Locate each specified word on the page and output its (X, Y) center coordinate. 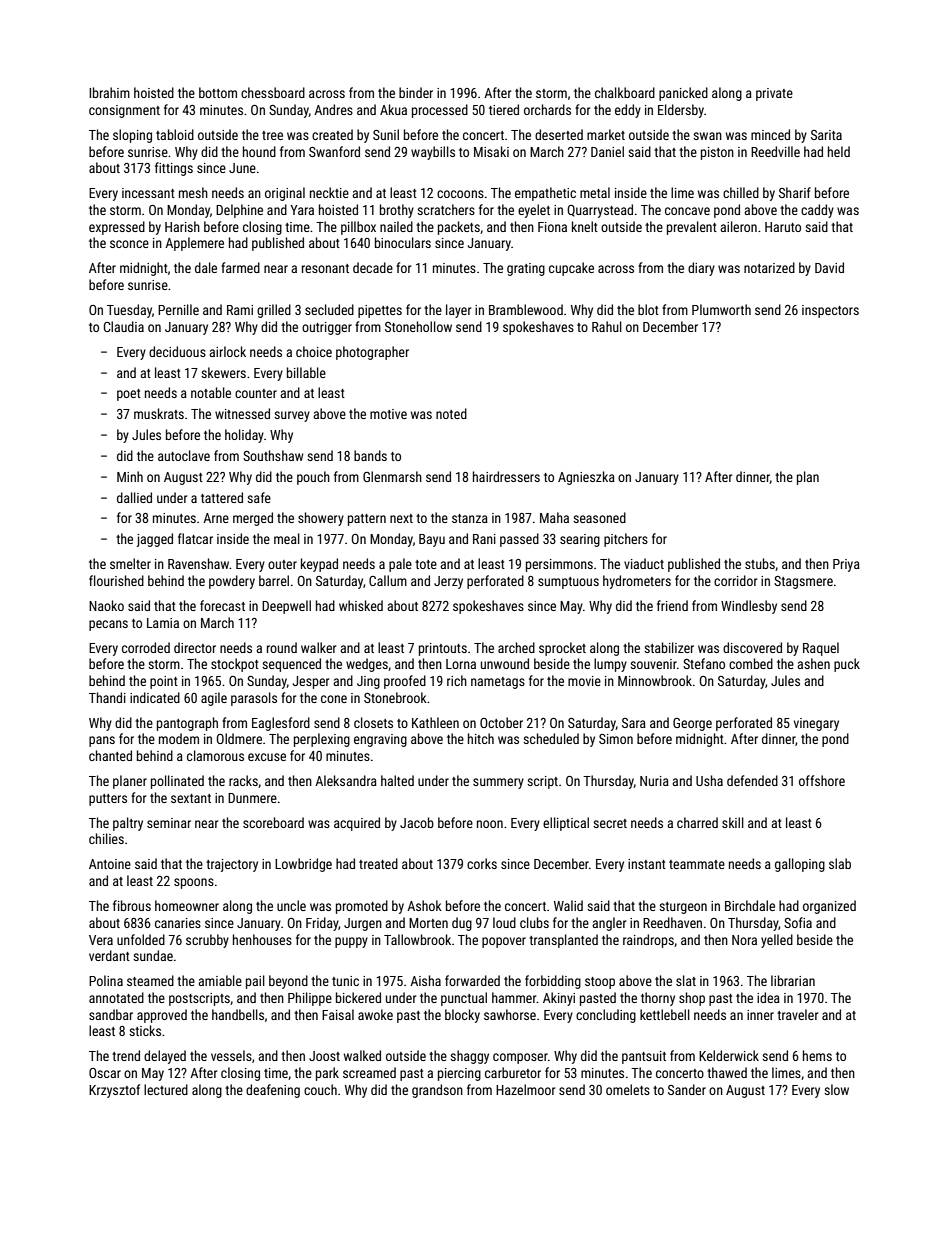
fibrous (132, 905)
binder (416, 92)
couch (320, 1089)
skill (733, 822)
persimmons (559, 565)
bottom (218, 92)
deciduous (177, 351)
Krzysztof (114, 1091)
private (774, 94)
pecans (108, 625)
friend (672, 605)
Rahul (607, 326)
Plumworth (721, 309)
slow (836, 1089)
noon (490, 824)
